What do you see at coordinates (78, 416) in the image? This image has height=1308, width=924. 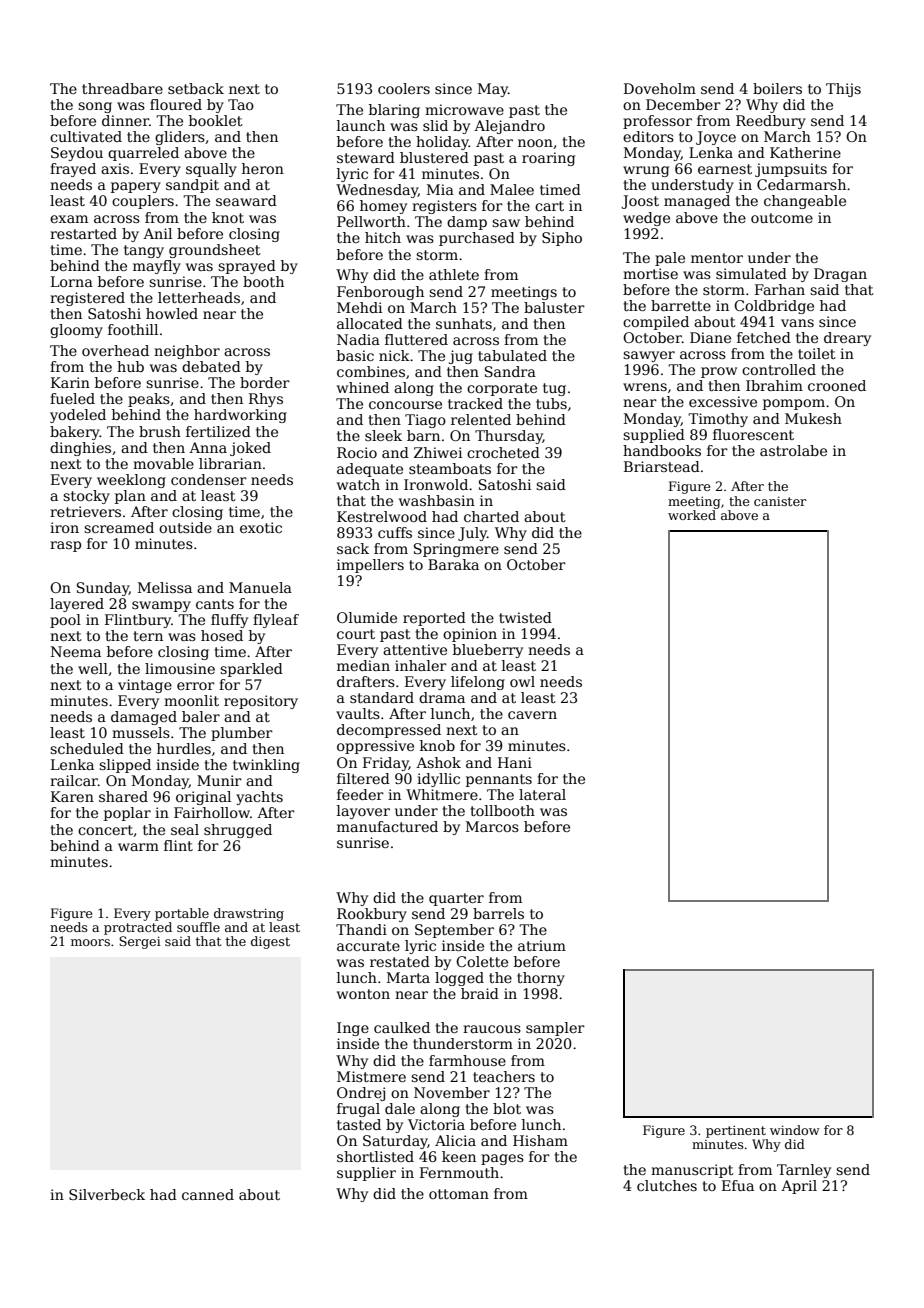 I see `yodeled` at bounding box center [78, 416].
